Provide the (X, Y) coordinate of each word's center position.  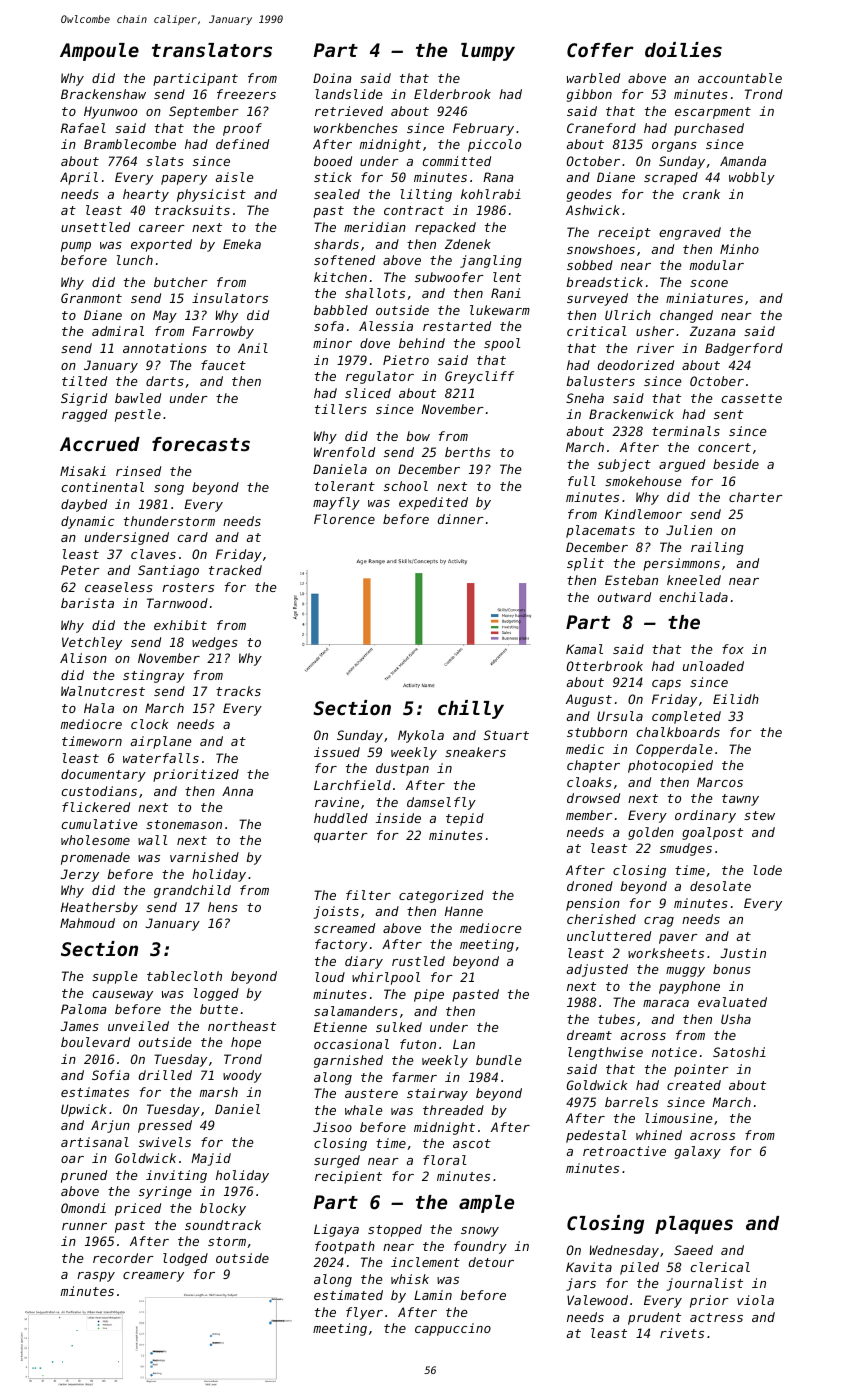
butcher (181, 282)
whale (364, 1110)
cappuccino (453, 1329)
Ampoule (99, 52)
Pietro (406, 360)
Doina (332, 78)
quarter (341, 837)
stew (759, 815)
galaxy (698, 1152)
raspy (96, 1277)
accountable (740, 78)
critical (597, 331)
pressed (165, 1126)
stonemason (184, 824)
